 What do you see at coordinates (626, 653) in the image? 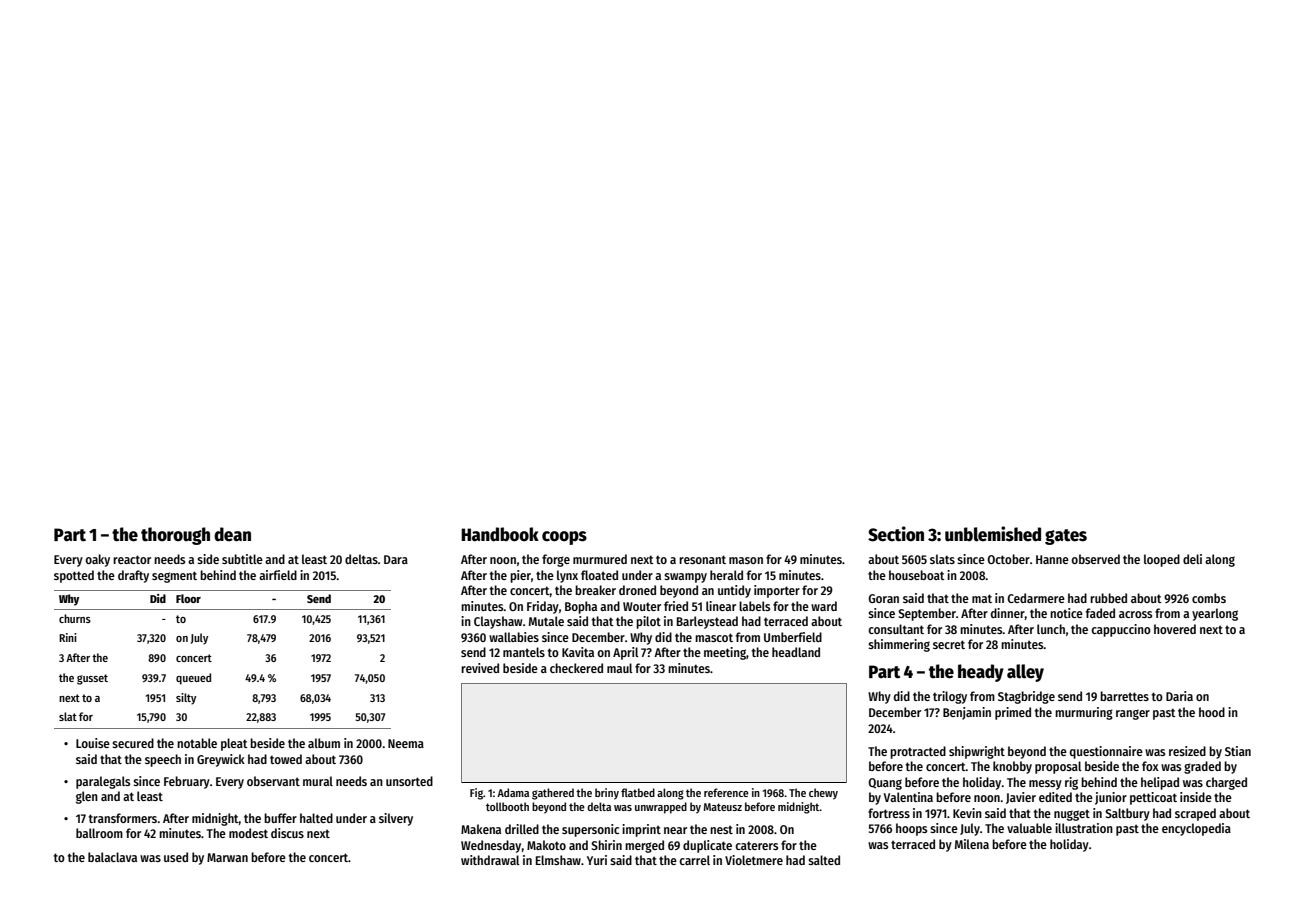
I see `April` at bounding box center [626, 653].
